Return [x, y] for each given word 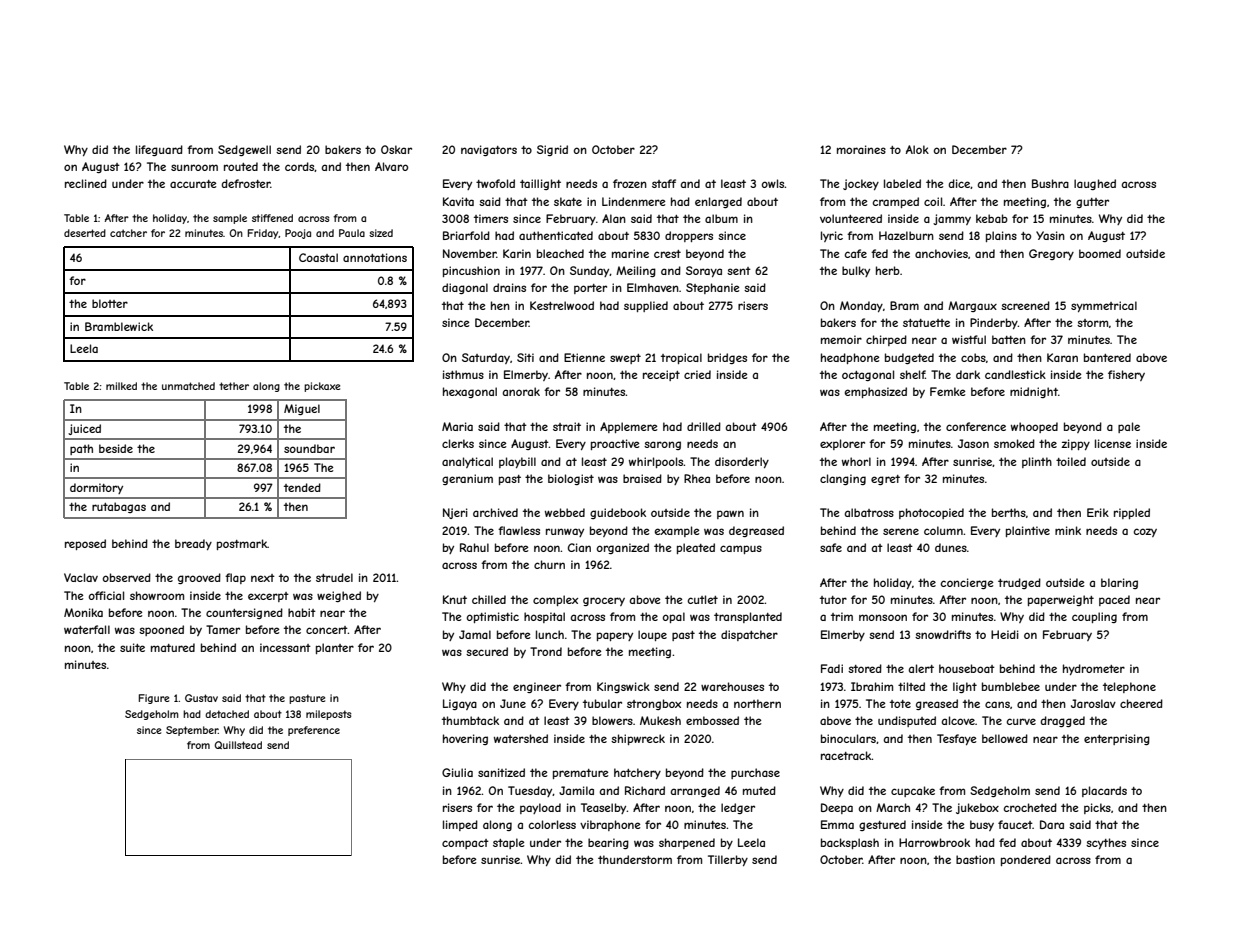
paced [1114, 600]
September [192, 731]
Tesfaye [956, 739]
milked [121, 386]
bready [193, 544]
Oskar [396, 149]
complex [555, 600]
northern [757, 703]
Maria [457, 426]
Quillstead [238, 745]
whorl [856, 461]
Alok [917, 149]
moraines [861, 149]
